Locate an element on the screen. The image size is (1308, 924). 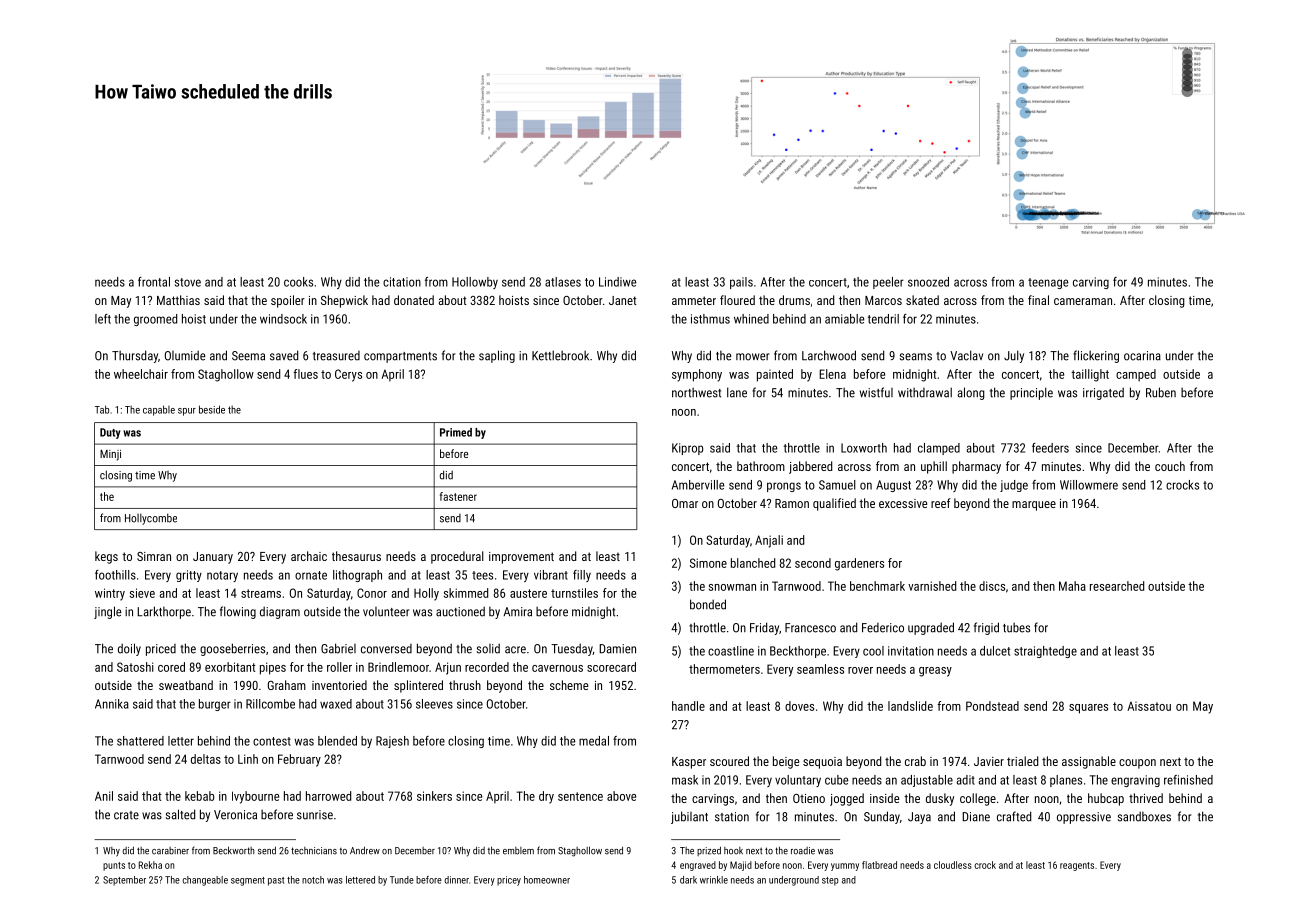
refinished is located at coordinates (1188, 780).
